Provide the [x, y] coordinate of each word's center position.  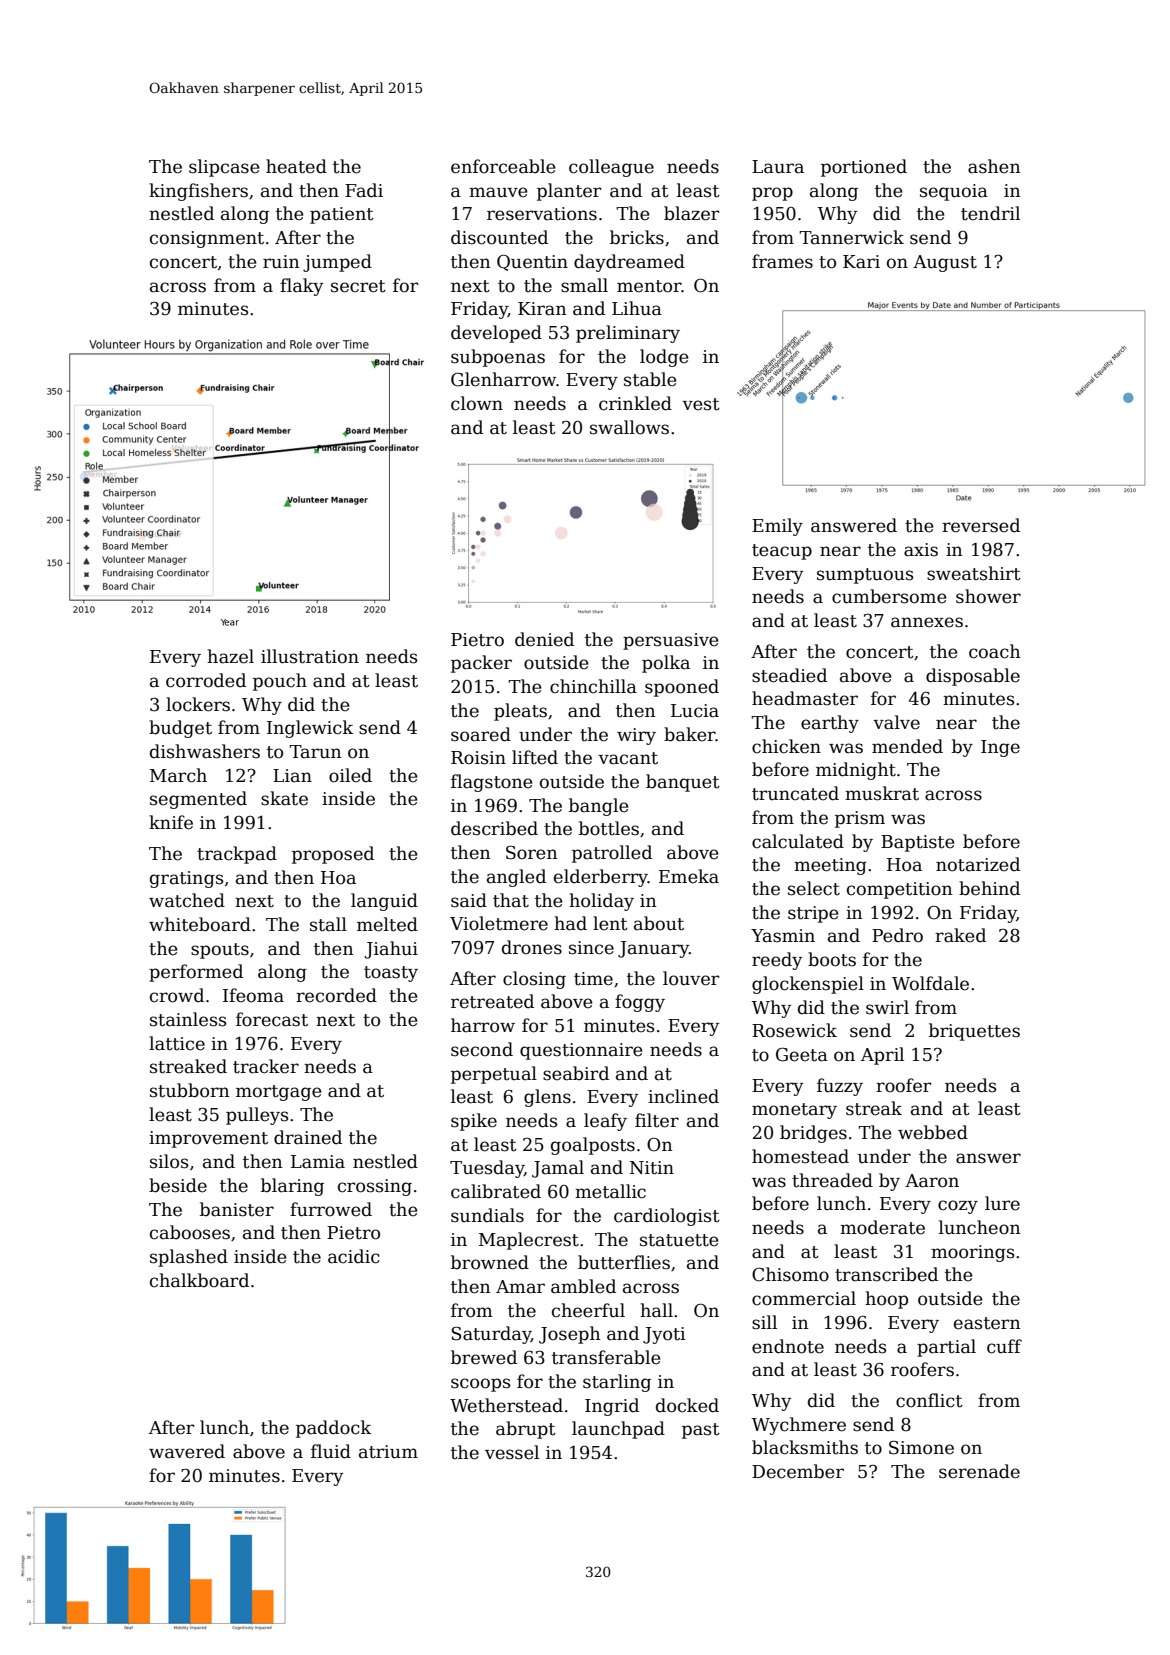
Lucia [695, 711]
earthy [830, 724]
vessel [512, 1452]
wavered [187, 1451]
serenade [979, 1471]
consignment [207, 239]
